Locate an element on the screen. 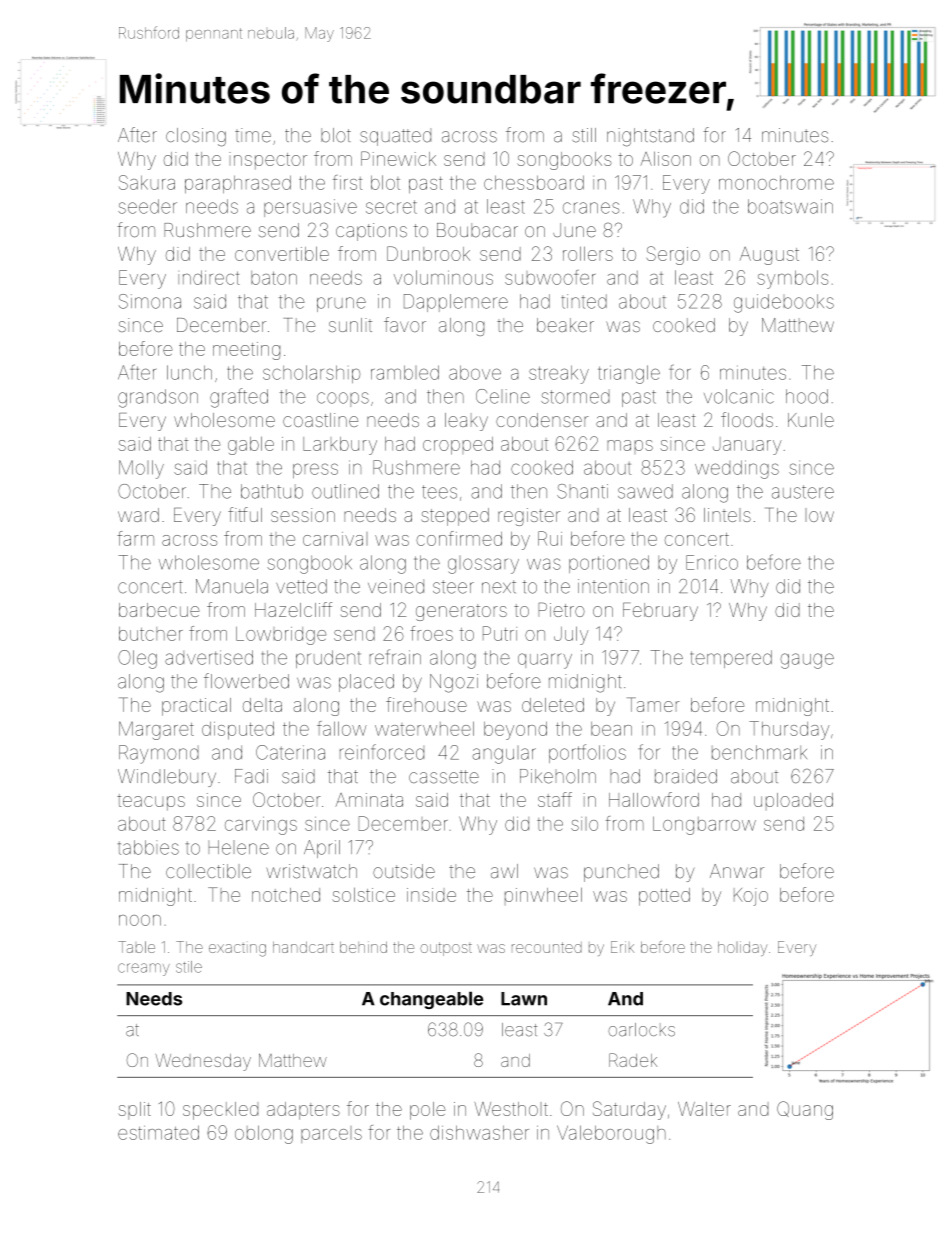 The width and height of the screenshot is (952, 1233). oblong is located at coordinates (264, 1134).
